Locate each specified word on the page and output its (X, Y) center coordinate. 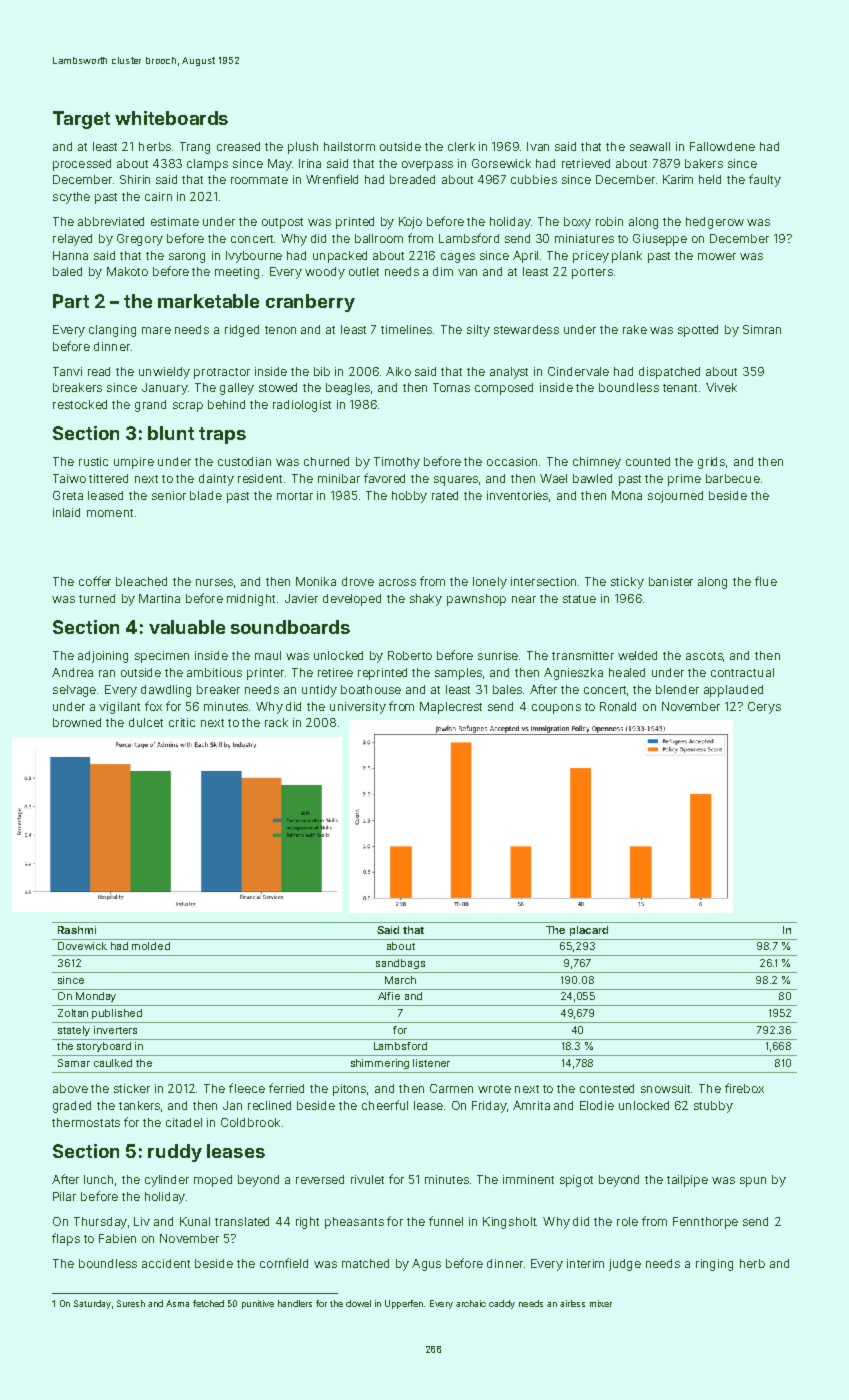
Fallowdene (722, 146)
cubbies (534, 179)
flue (766, 581)
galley (237, 389)
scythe (71, 198)
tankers (139, 1105)
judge (625, 1265)
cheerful (385, 1105)
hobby (409, 497)
